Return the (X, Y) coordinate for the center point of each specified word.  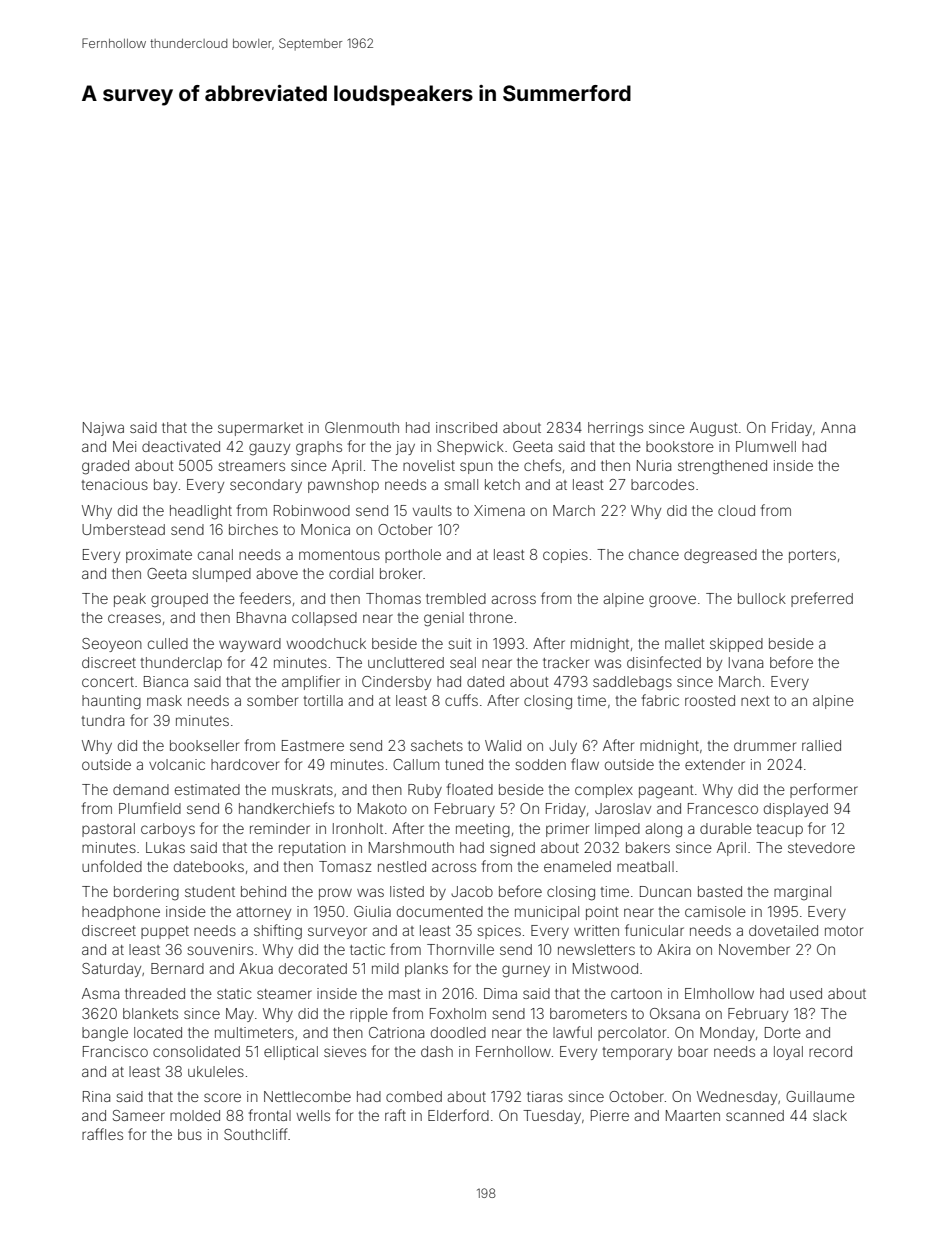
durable (726, 828)
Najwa (103, 429)
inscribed (466, 427)
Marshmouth (411, 847)
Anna (838, 427)
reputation (312, 849)
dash (437, 1051)
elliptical (291, 1053)
